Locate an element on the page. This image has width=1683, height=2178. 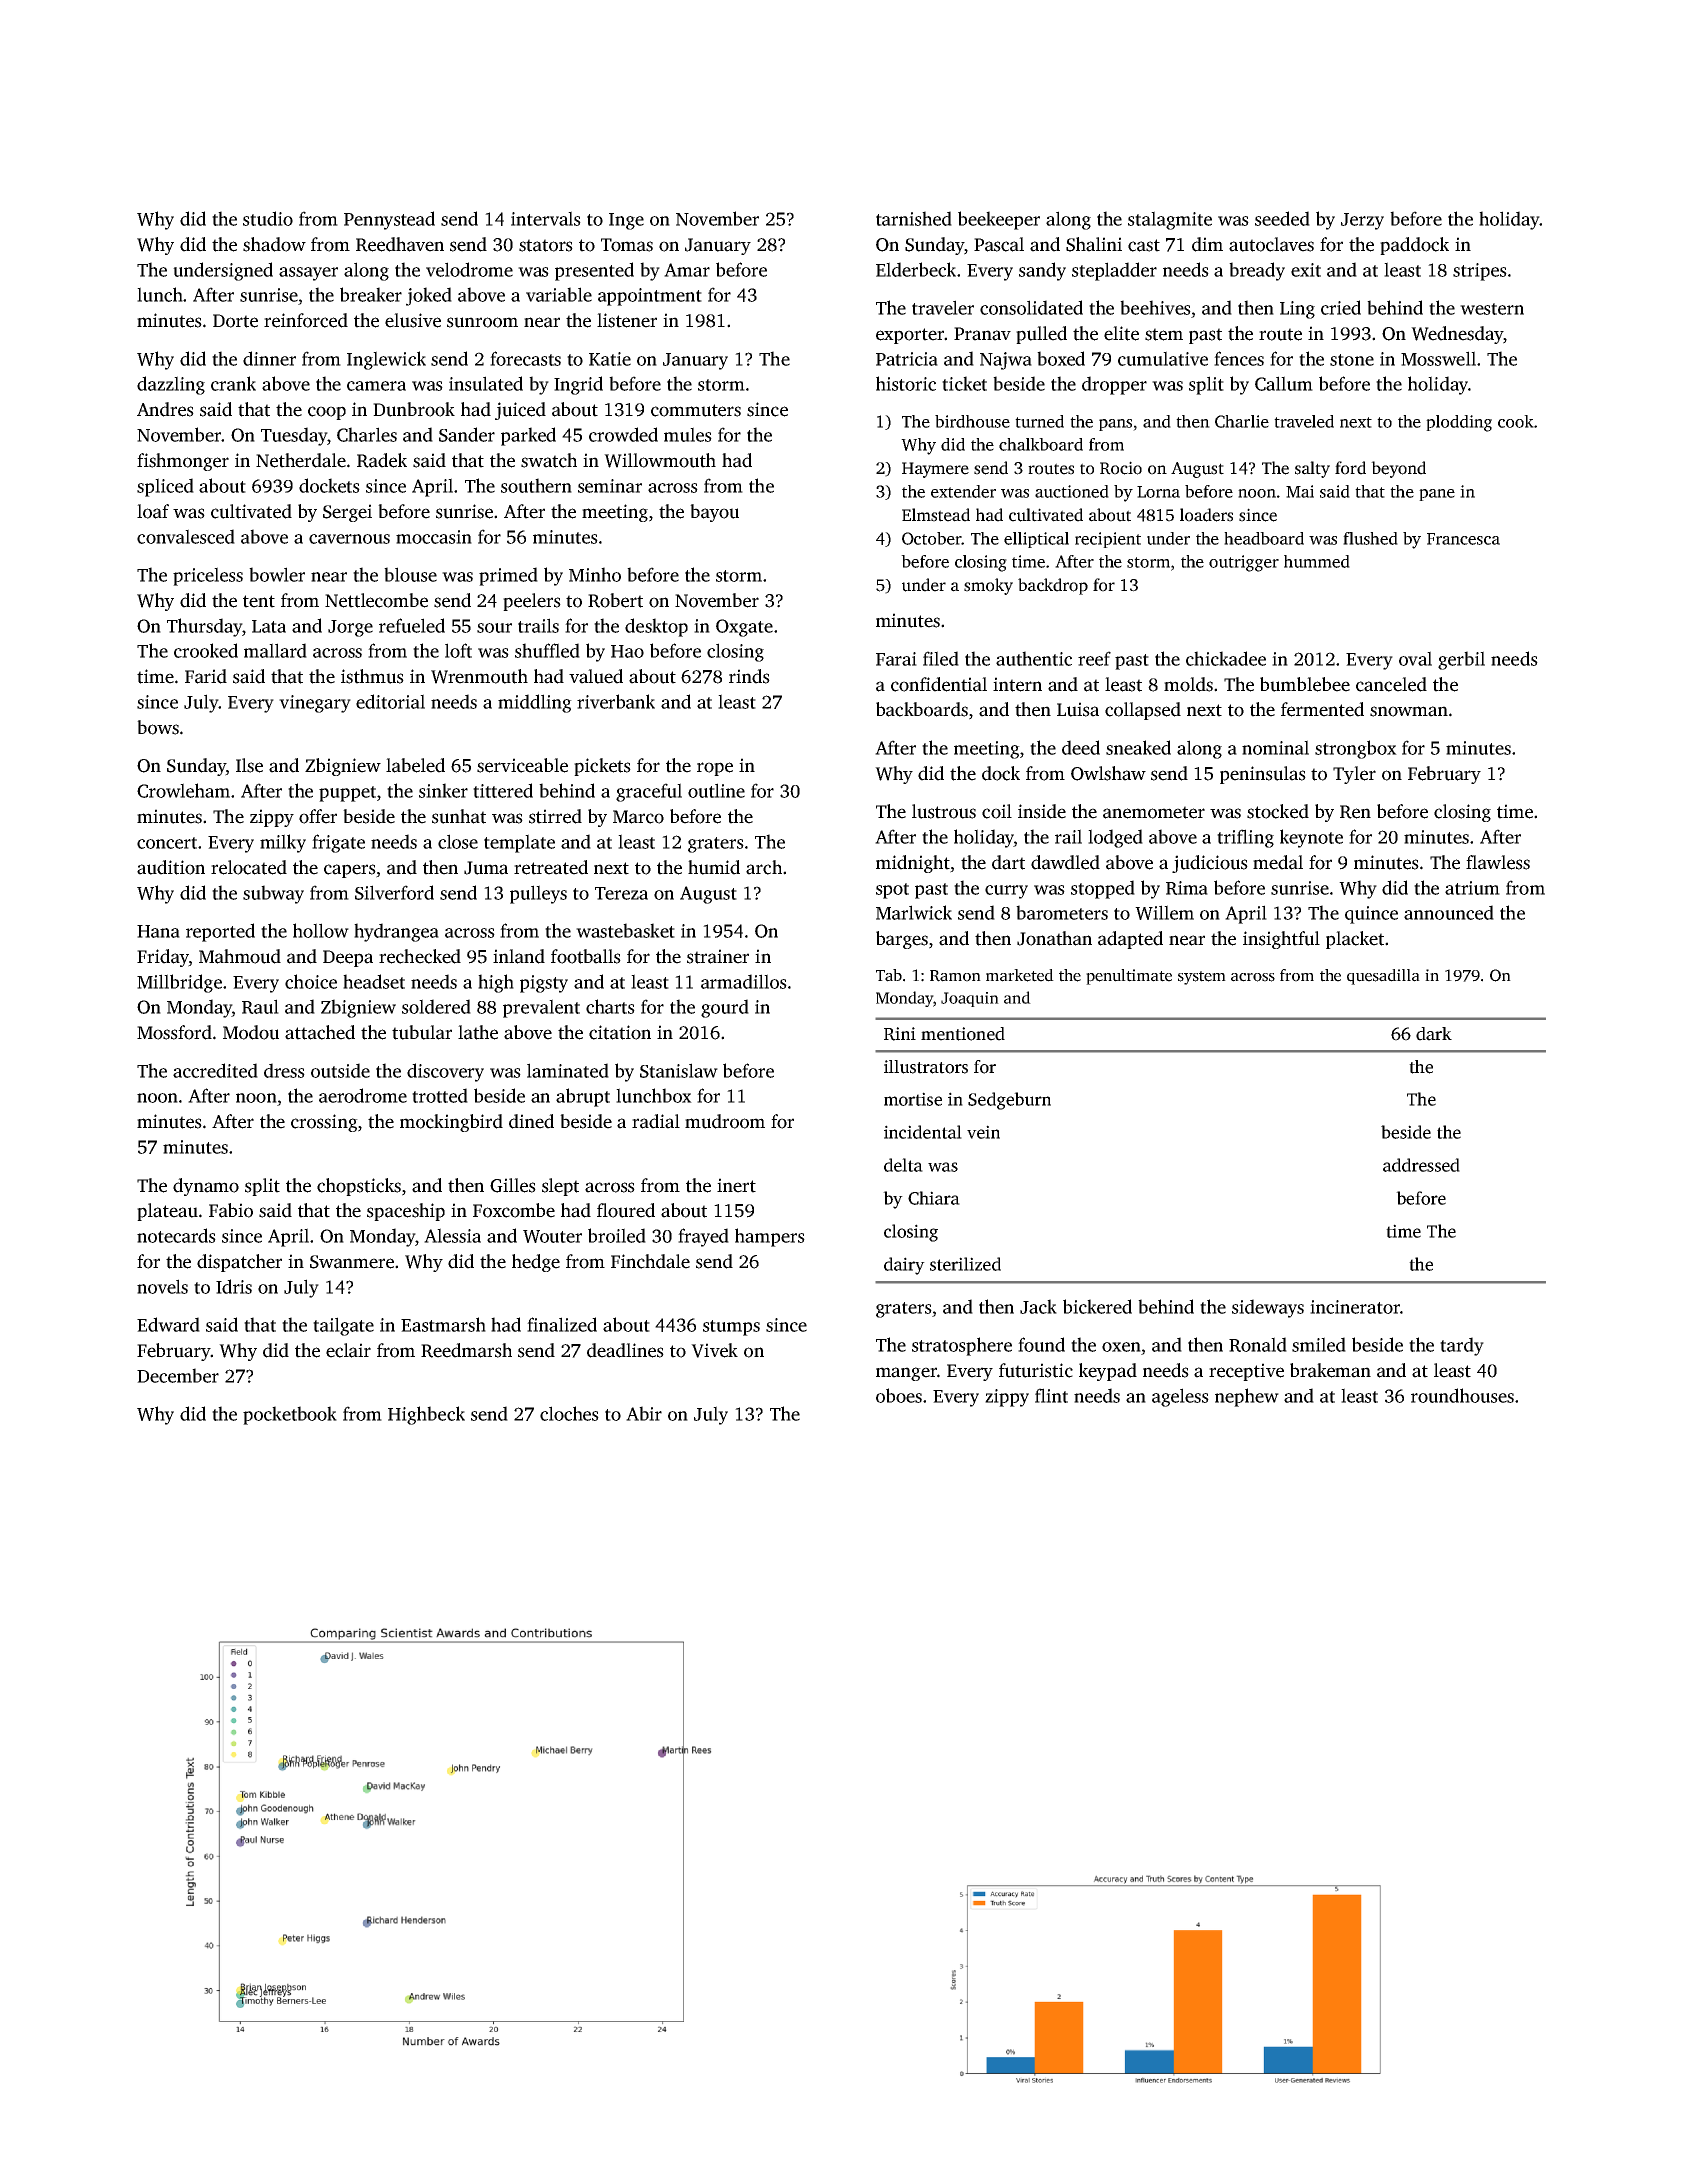
eclair is located at coordinates (348, 1350).
